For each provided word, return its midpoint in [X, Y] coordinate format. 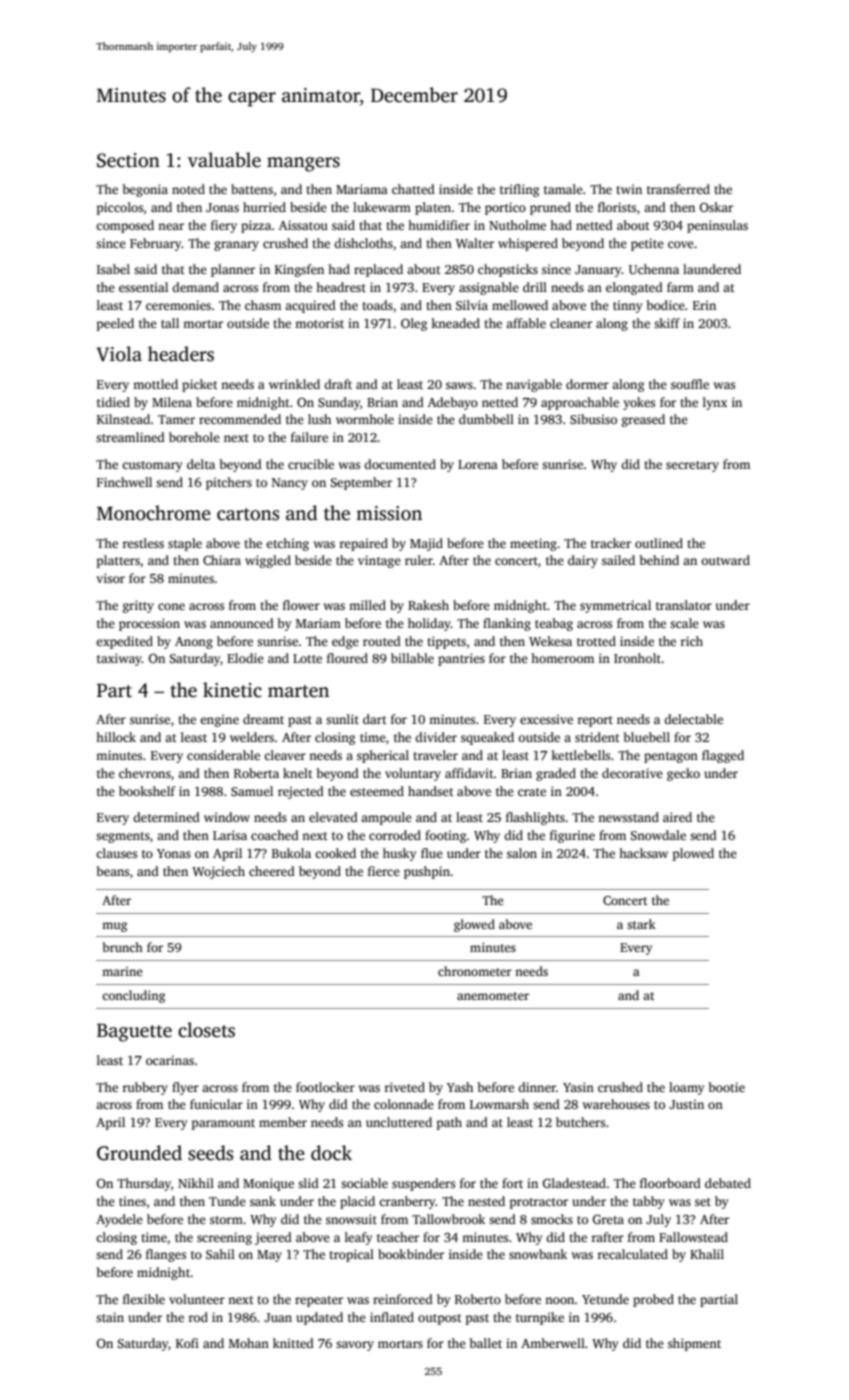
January [598, 271]
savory [355, 1346]
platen [433, 208]
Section [128, 160]
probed [653, 1300]
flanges [166, 1255]
